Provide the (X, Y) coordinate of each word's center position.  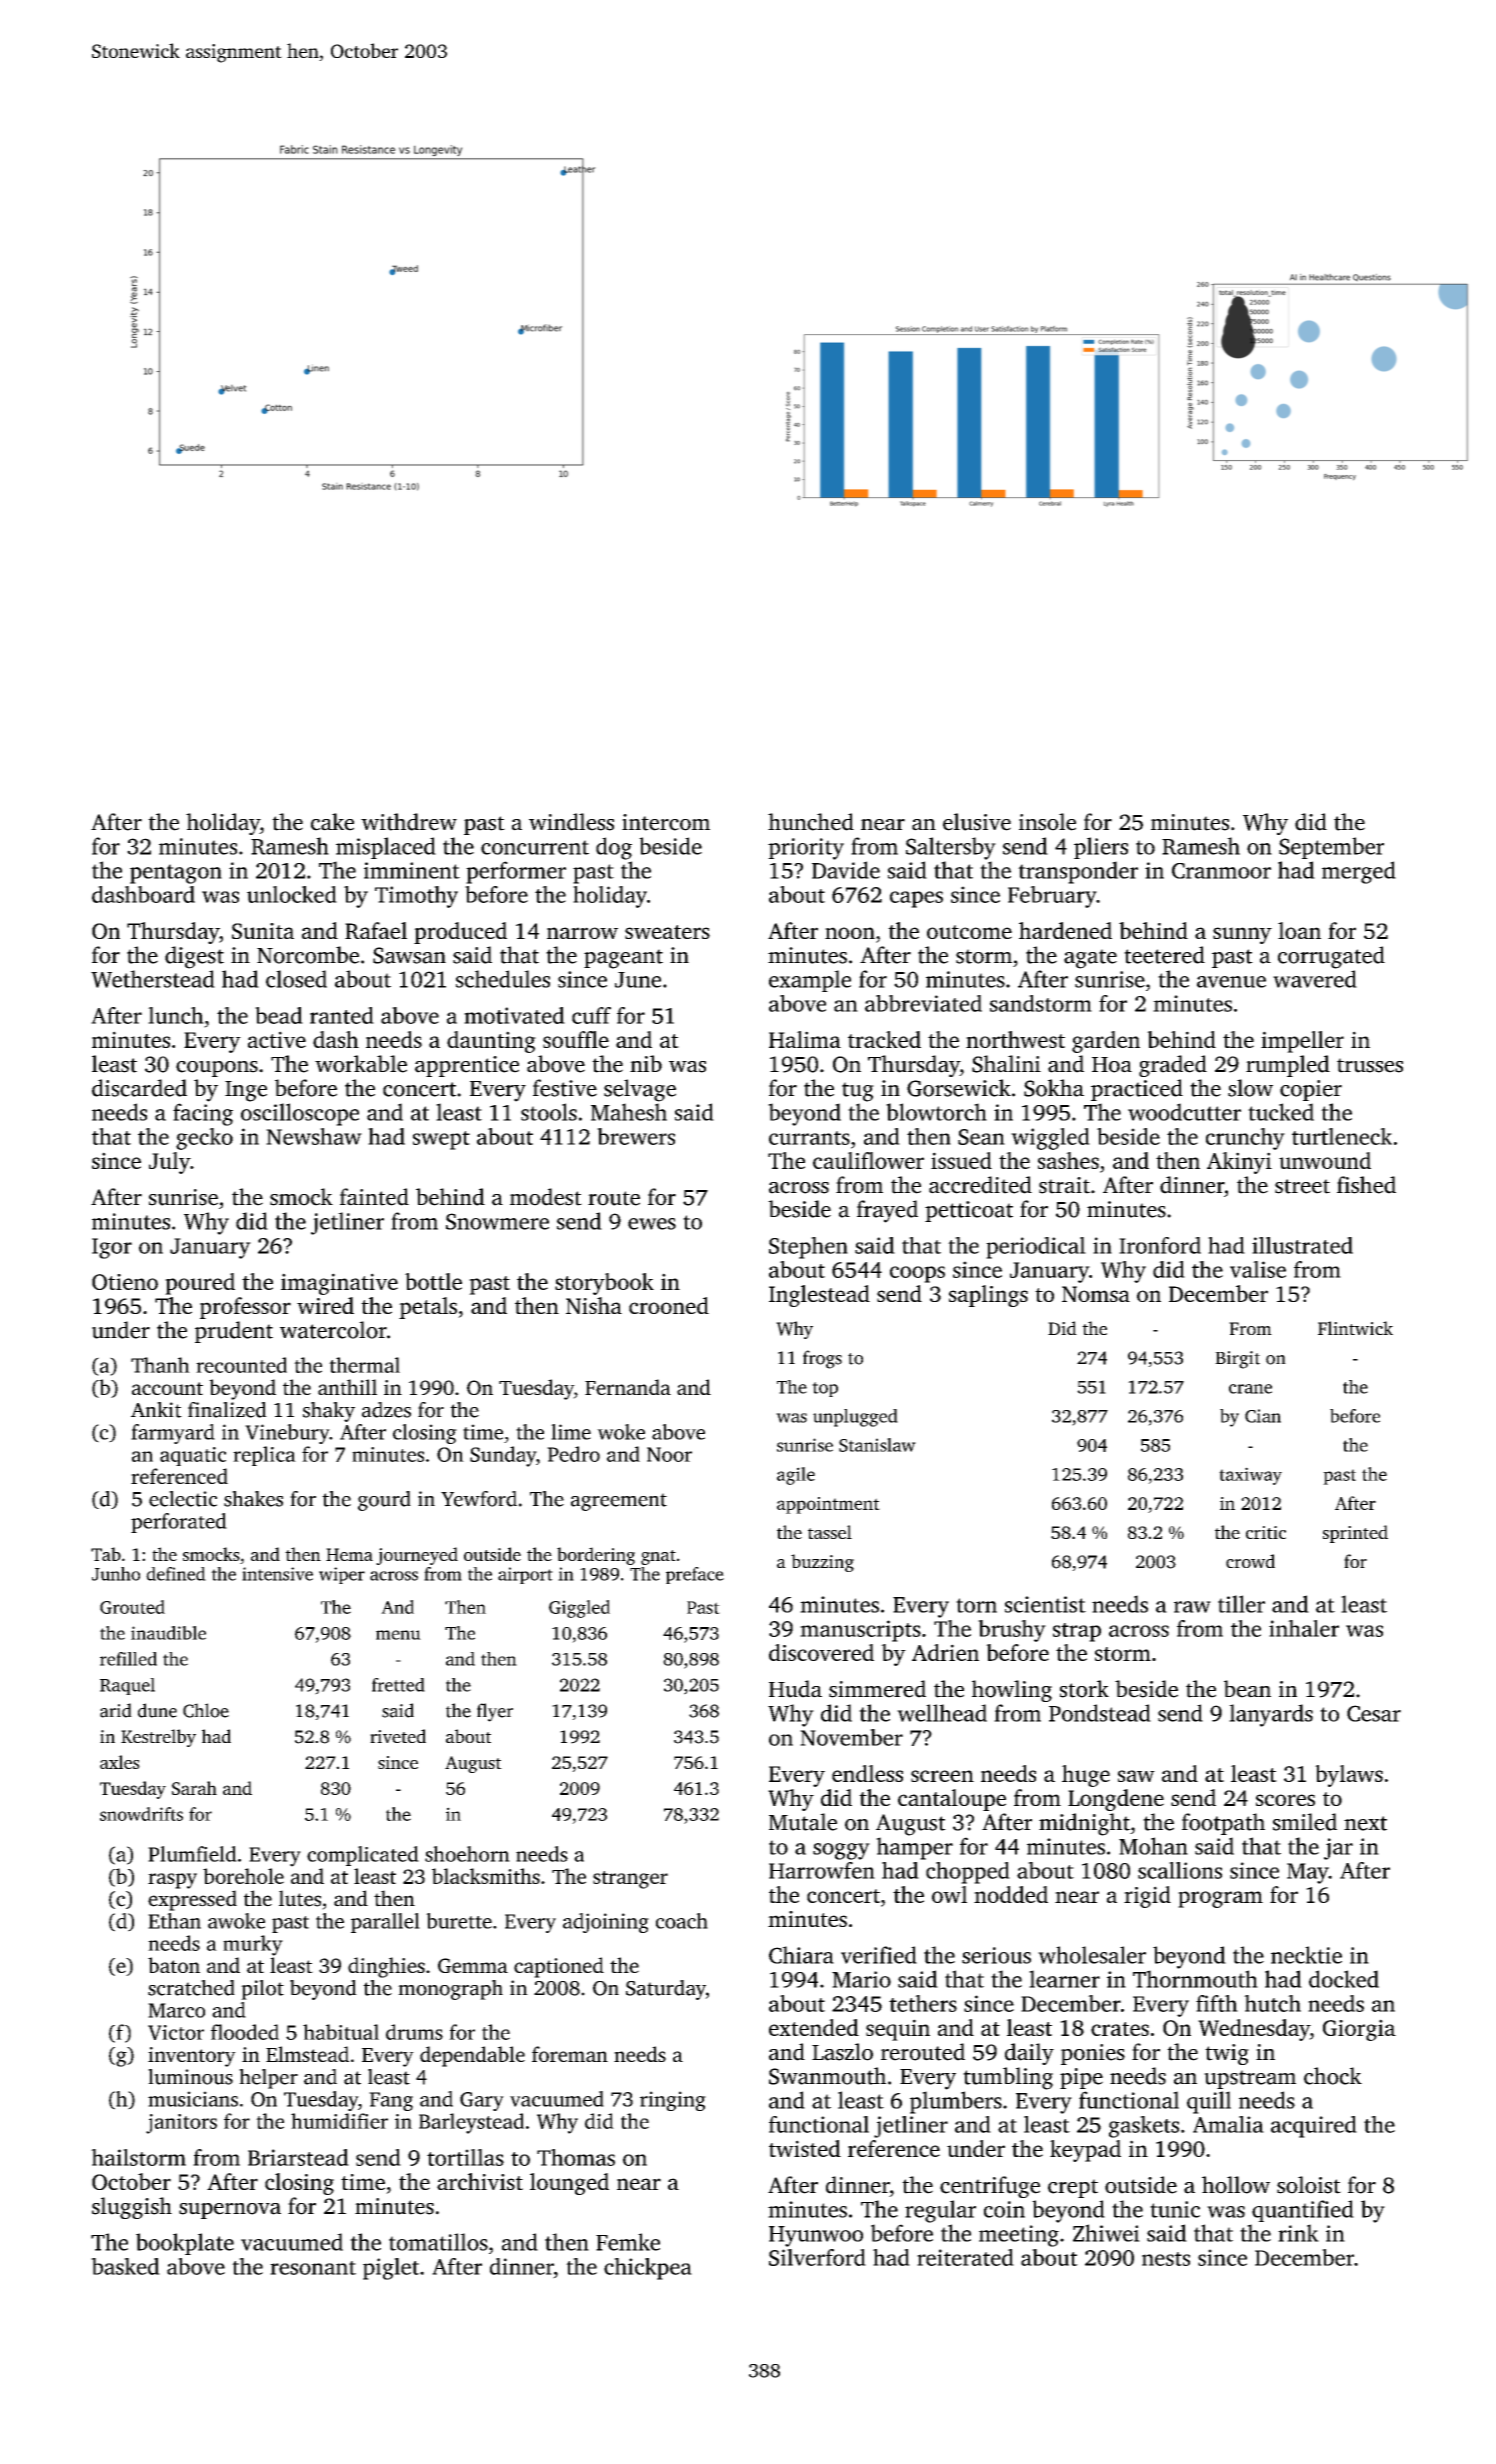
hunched (811, 822)
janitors (181, 2124)
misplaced (386, 848)
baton (174, 1965)
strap (1077, 1632)
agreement (619, 1502)
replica (264, 1456)
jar (1338, 1849)
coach (682, 1921)
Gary (482, 2101)
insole (1047, 822)
